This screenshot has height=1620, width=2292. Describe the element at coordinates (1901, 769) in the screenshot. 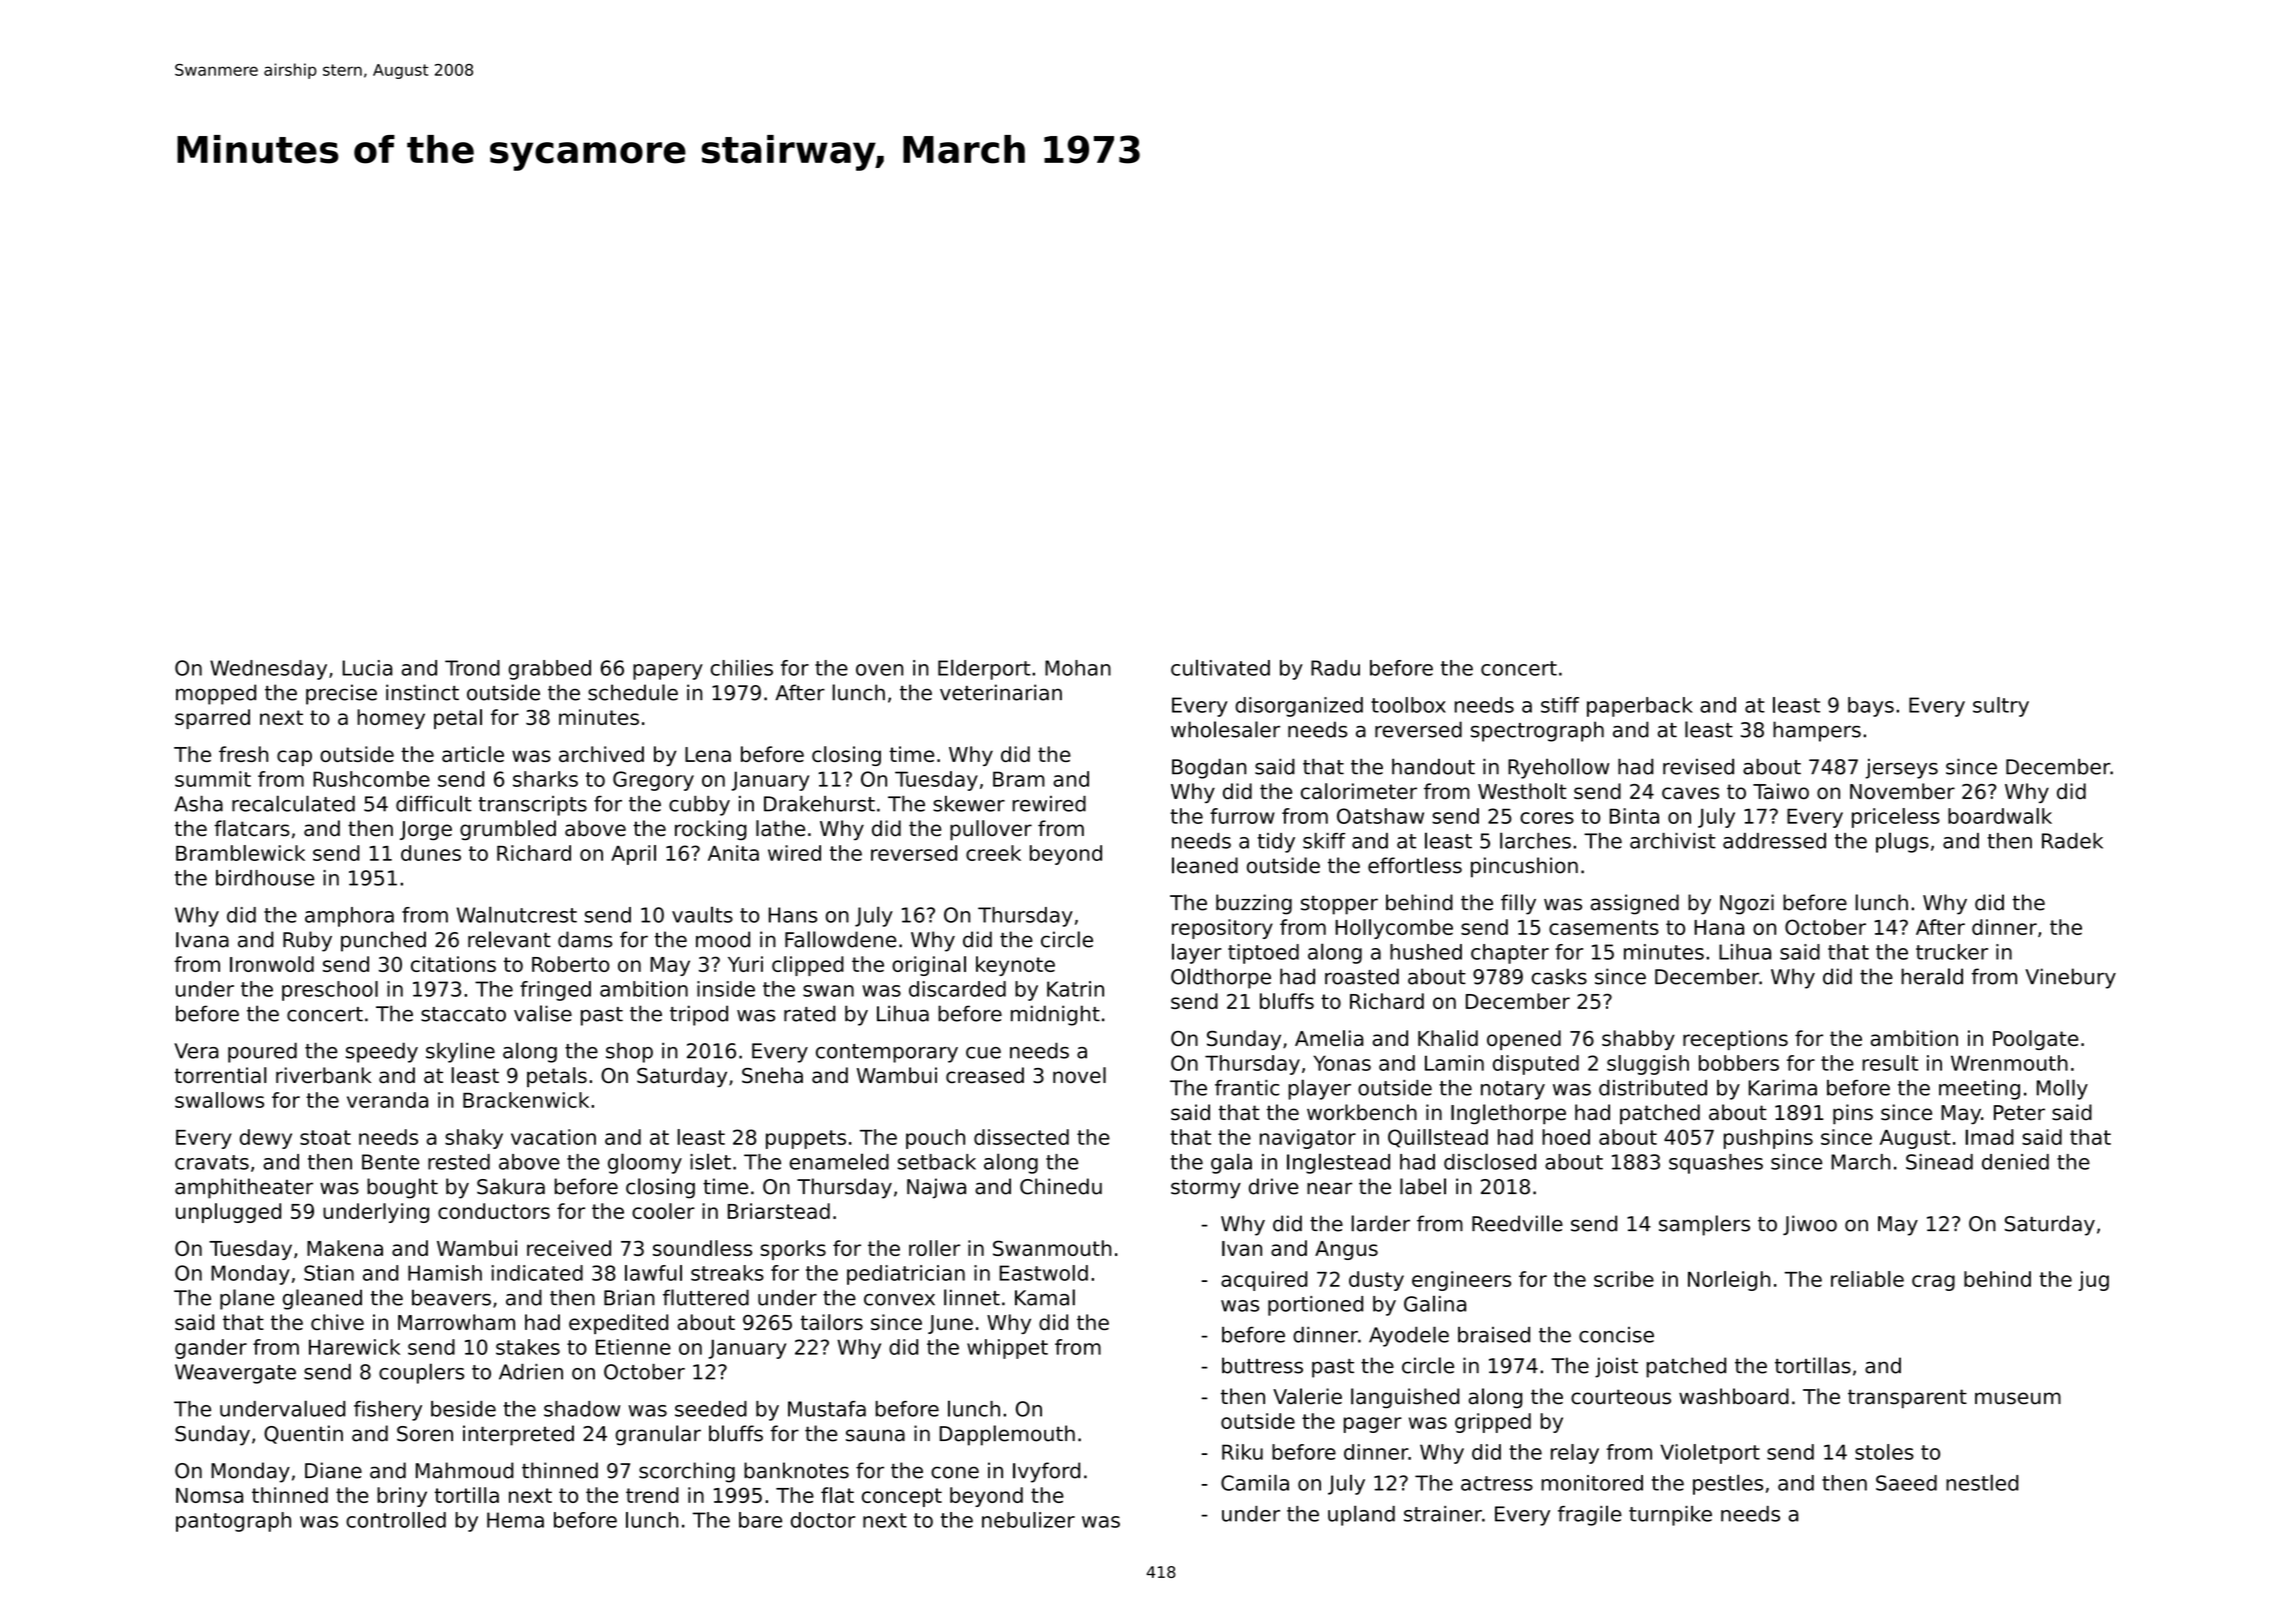

I see `jerseys` at that location.
